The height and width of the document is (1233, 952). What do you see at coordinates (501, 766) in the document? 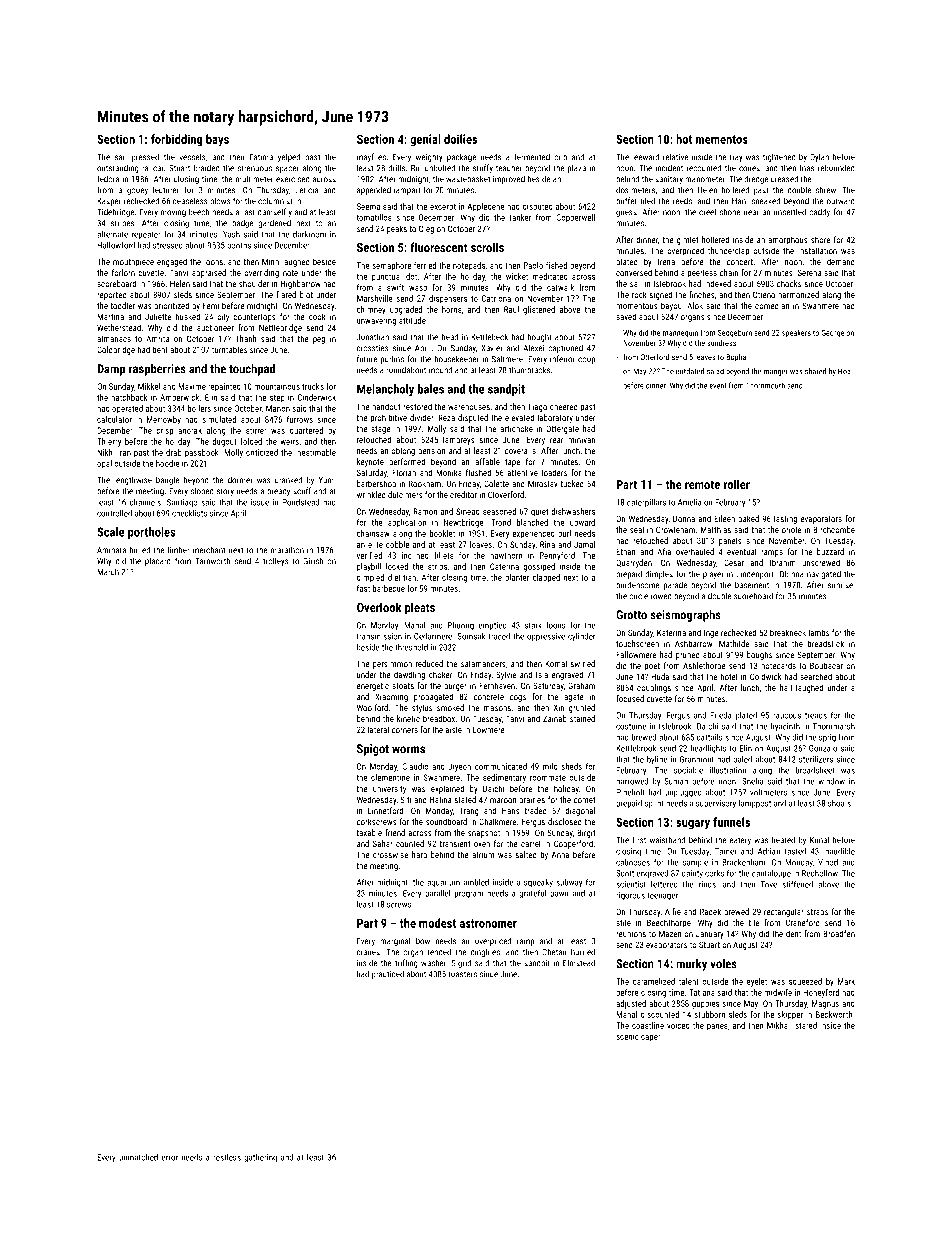
I see `communicated` at bounding box center [501, 766].
